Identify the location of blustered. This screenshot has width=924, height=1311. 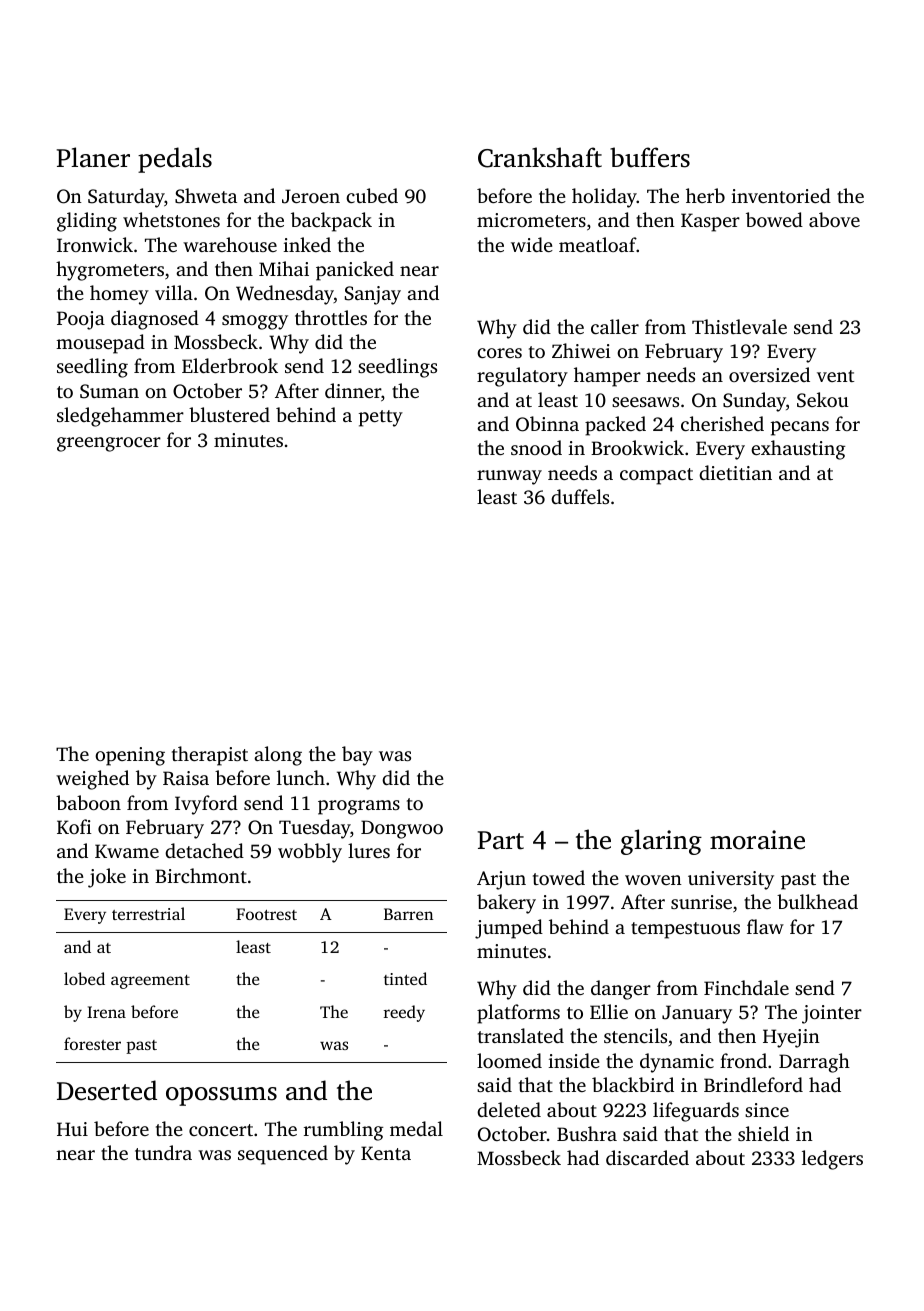
(229, 414).
